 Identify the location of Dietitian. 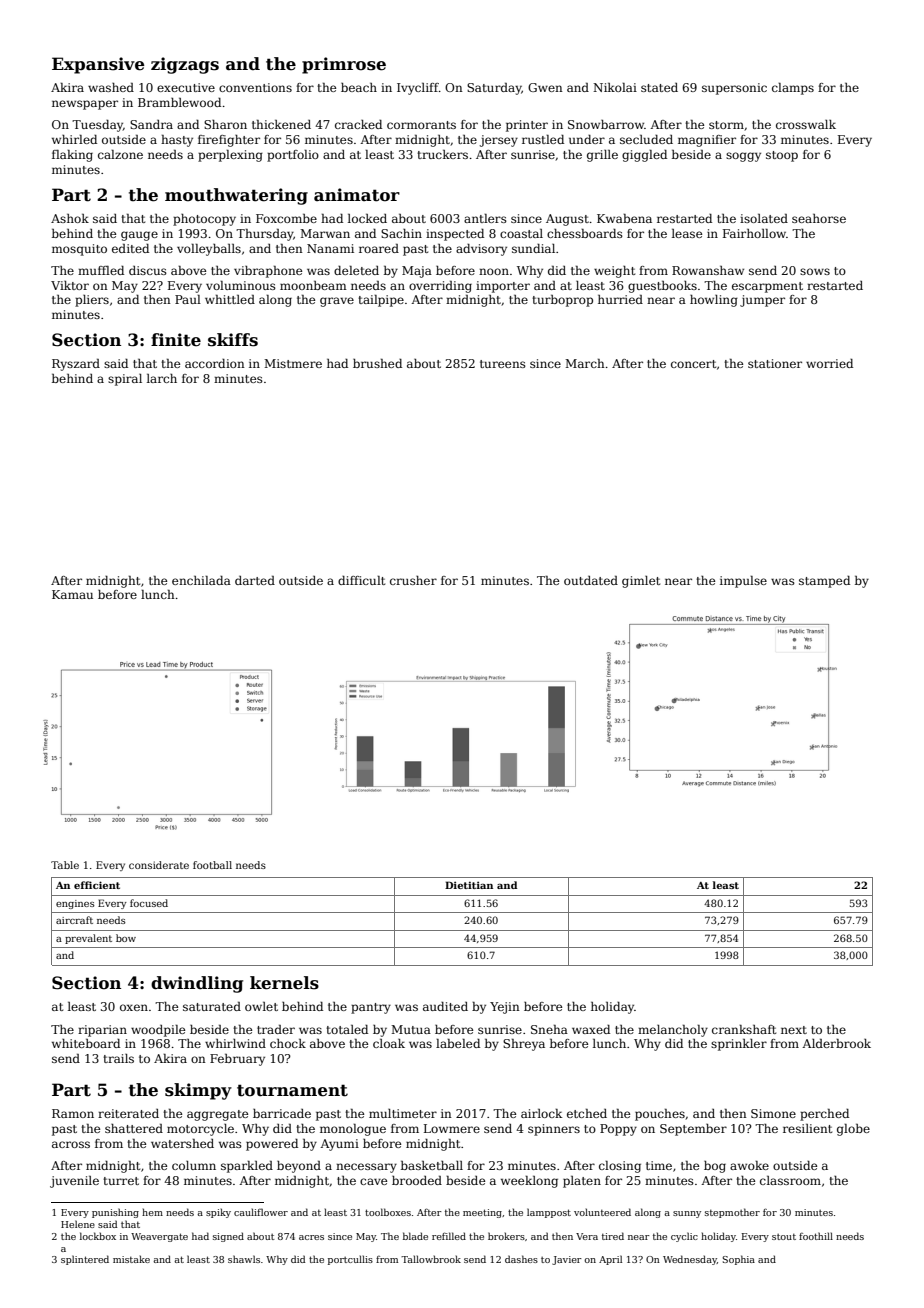
(469, 885).
